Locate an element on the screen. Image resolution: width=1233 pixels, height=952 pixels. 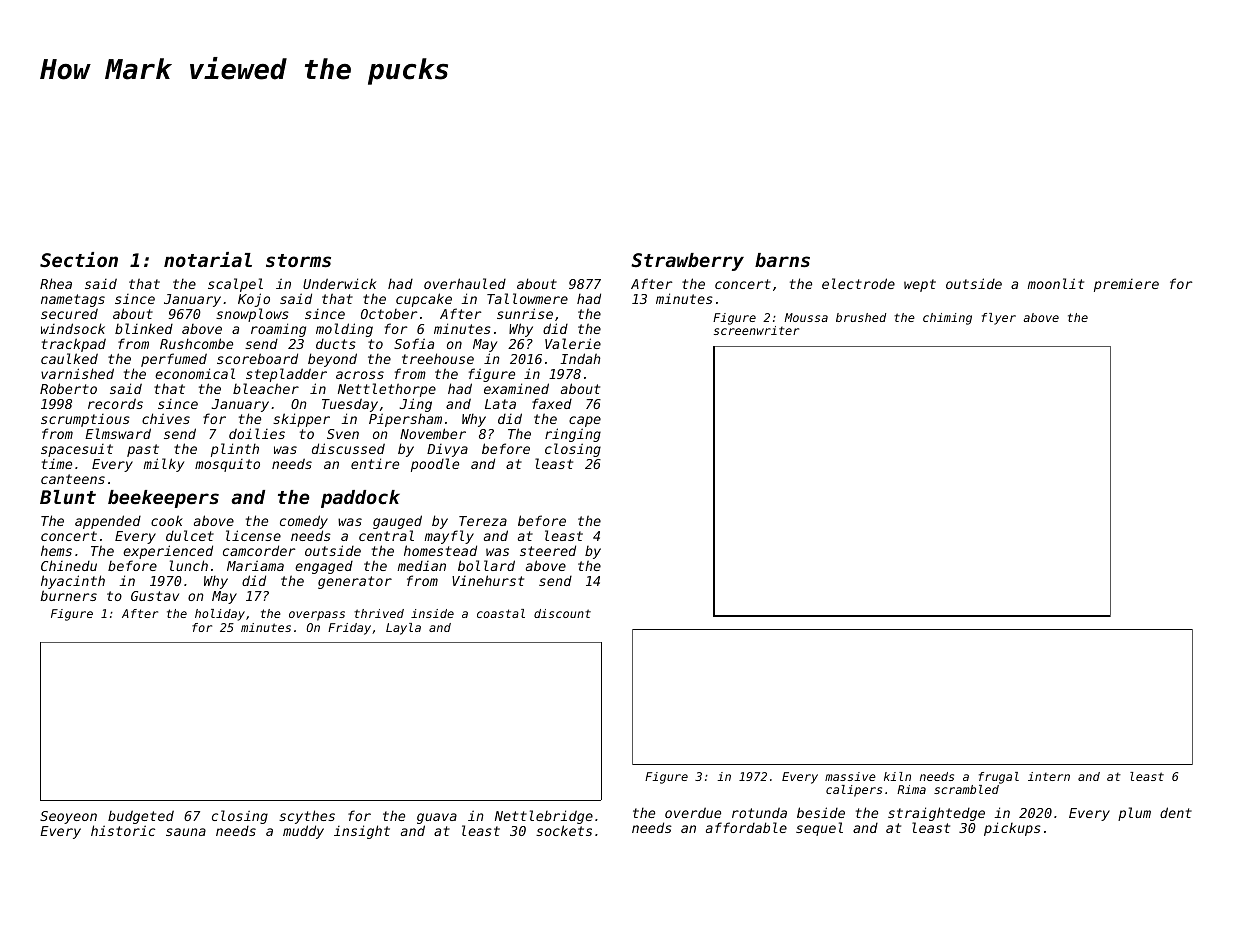
sockets is located at coordinates (564, 830).
